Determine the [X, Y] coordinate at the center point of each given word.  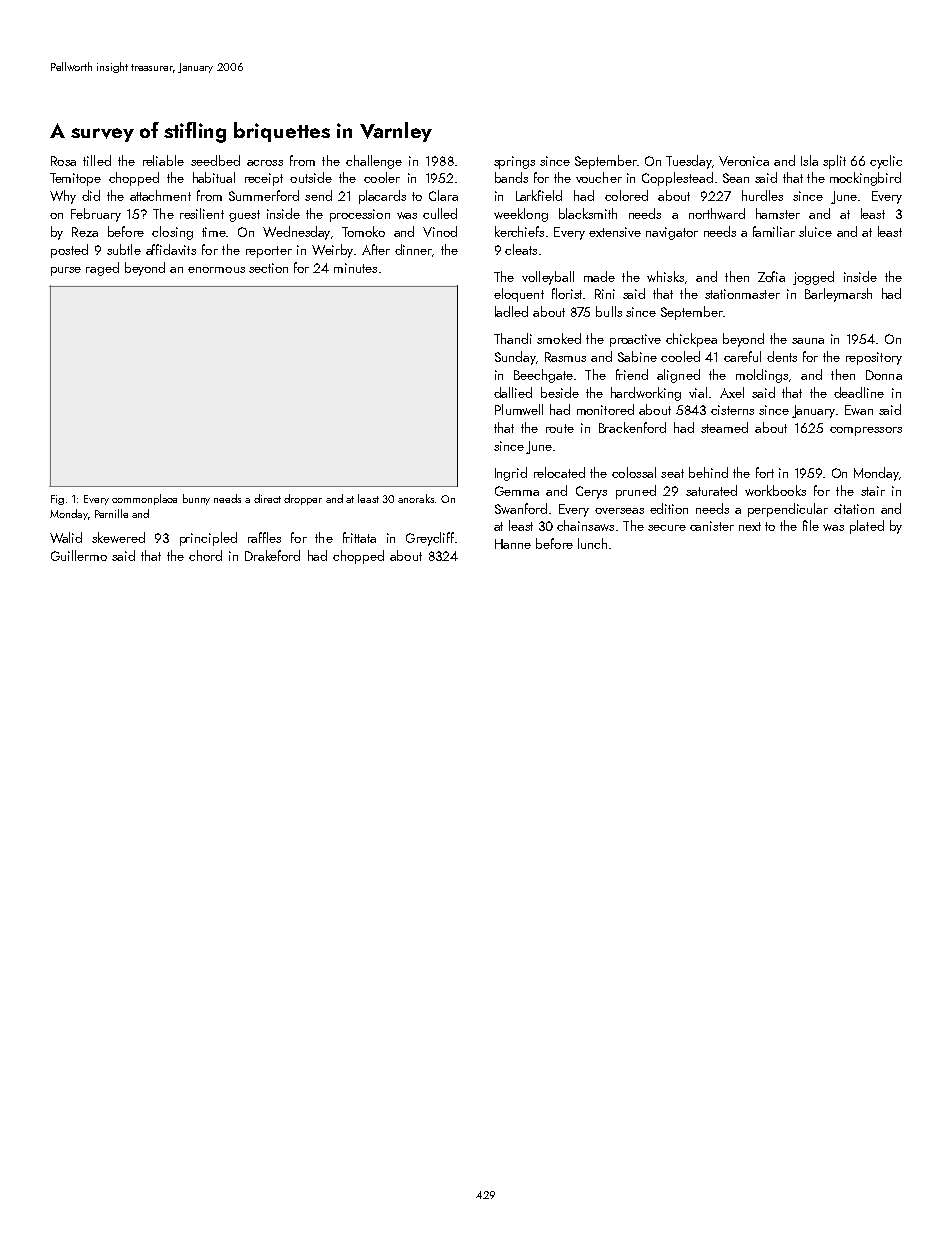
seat [672, 473]
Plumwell [519, 409]
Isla [809, 160]
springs [514, 162]
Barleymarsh [838, 295]
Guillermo [79, 555]
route [560, 428]
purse [66, 271]
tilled [97, 160]
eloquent [519, 295]
